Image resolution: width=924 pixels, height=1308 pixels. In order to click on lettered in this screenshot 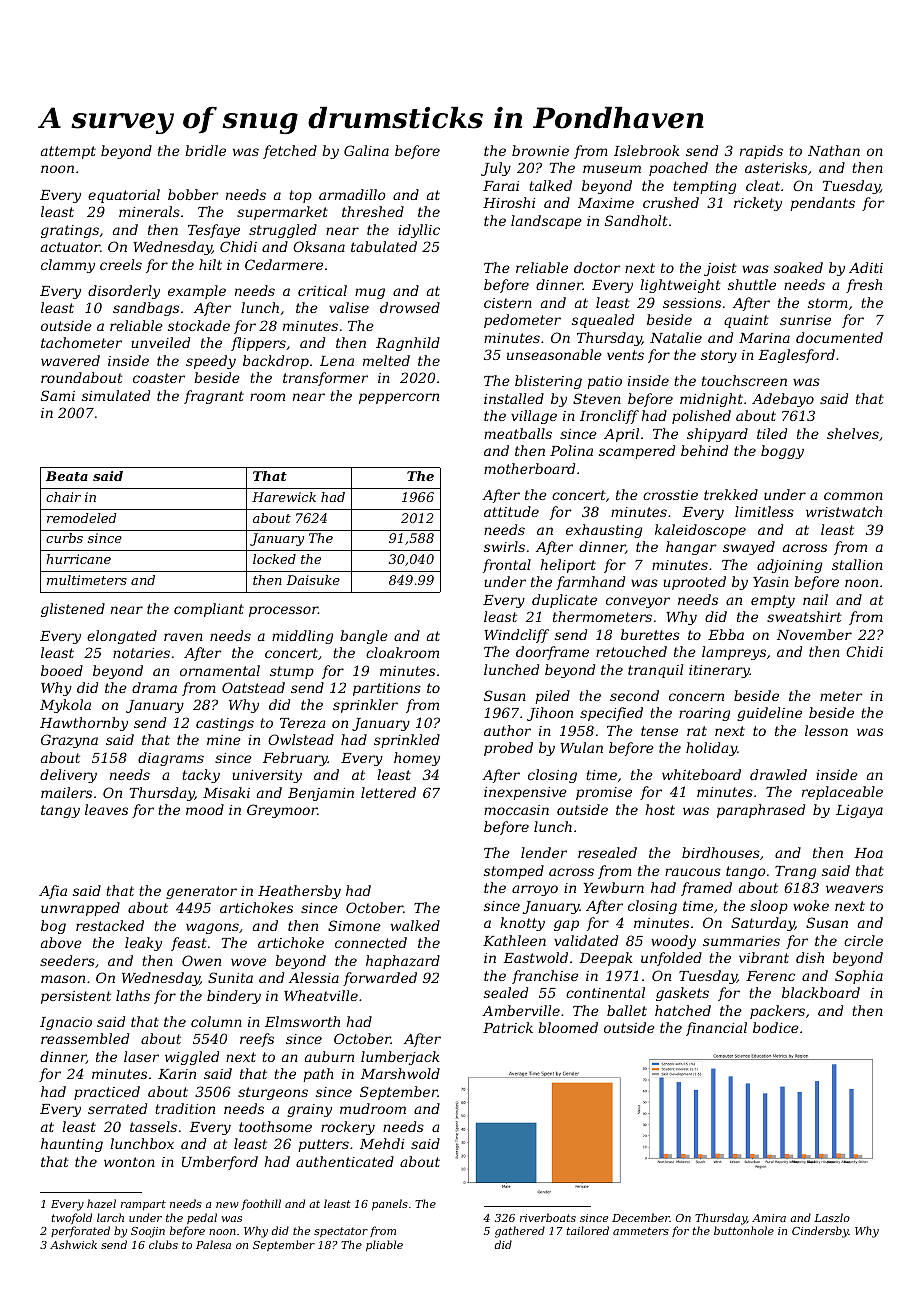, I will do `click(388, 792)`.
